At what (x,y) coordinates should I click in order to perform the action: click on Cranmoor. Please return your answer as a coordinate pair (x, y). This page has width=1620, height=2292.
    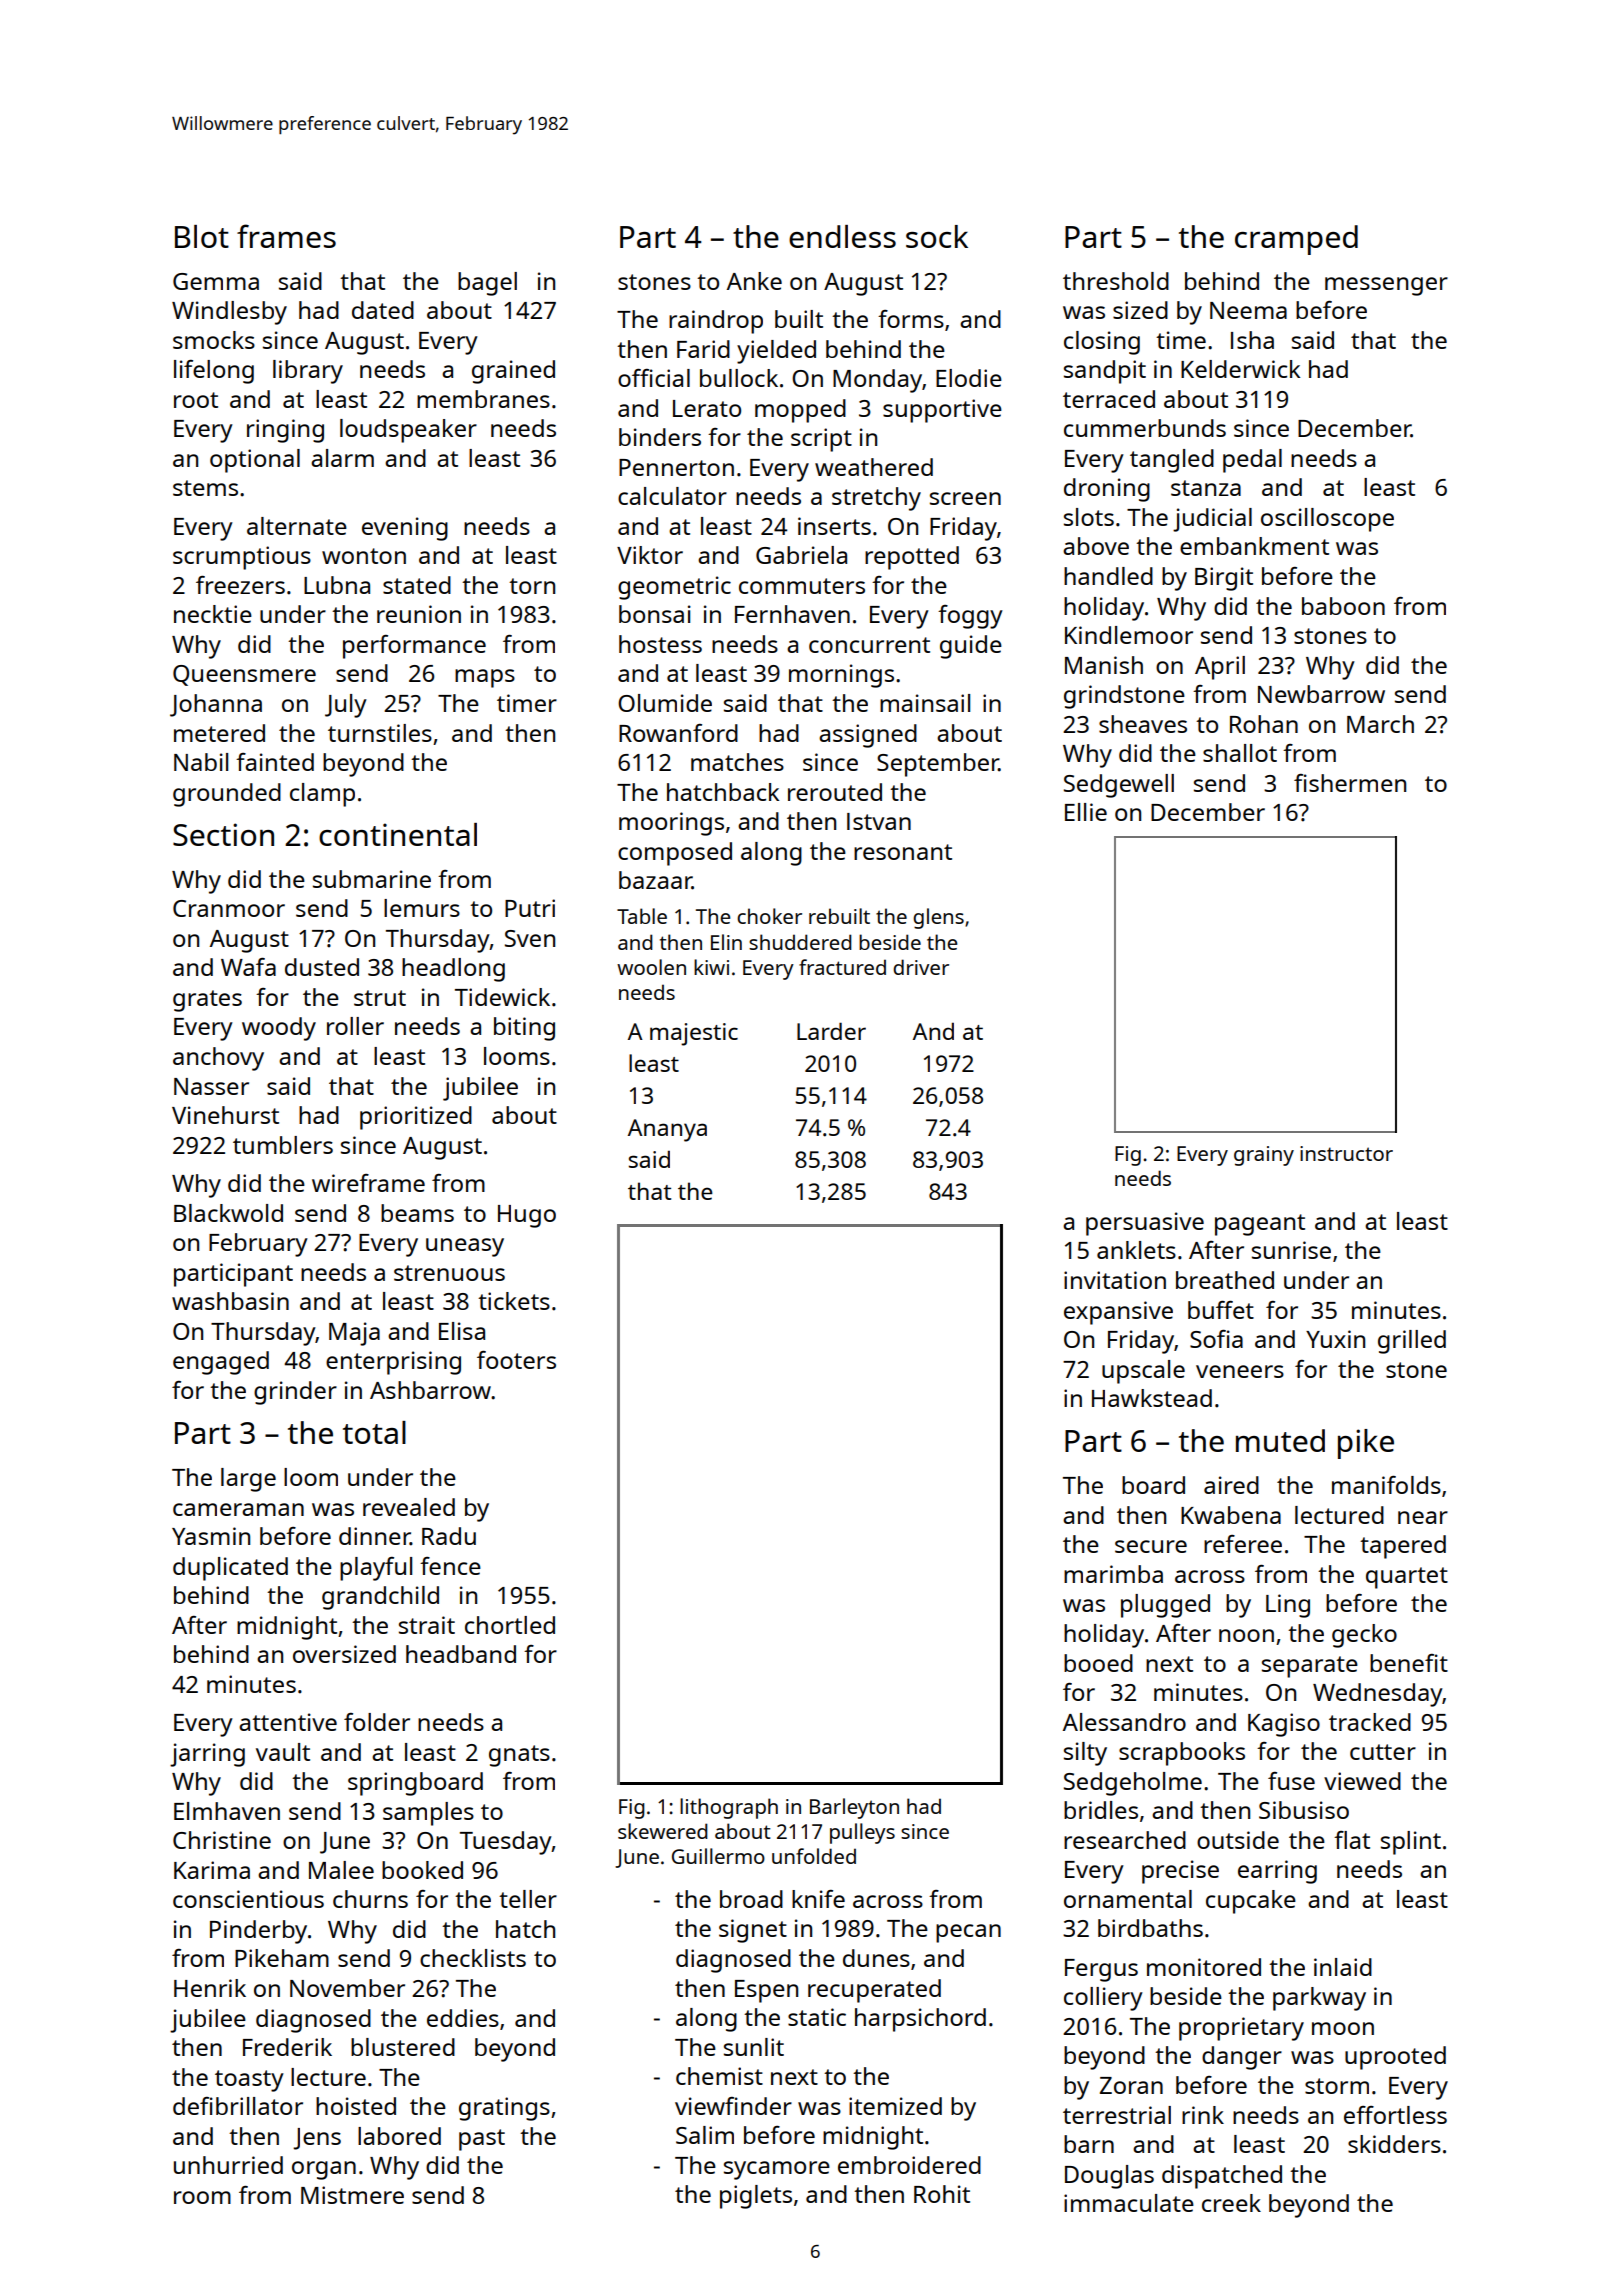
    Looking at the image, I should click on (229, 908).
